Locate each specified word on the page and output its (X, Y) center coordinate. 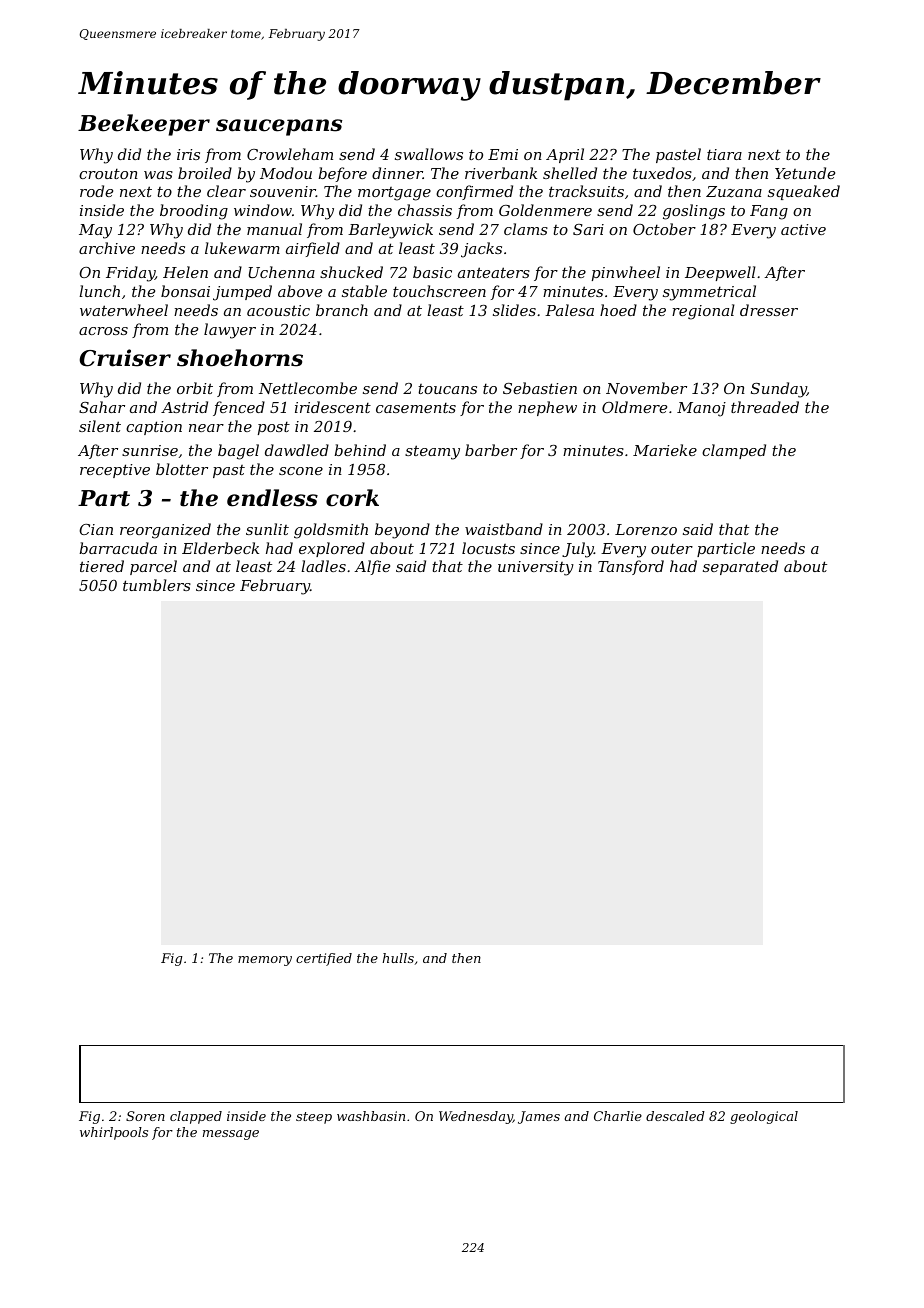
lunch (99, 291)
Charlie (618, 1116)
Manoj (701, 409)
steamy (432, 452)
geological (764, 1117)
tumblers (157, 585)
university (536, 568)
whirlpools (114, 1133)
